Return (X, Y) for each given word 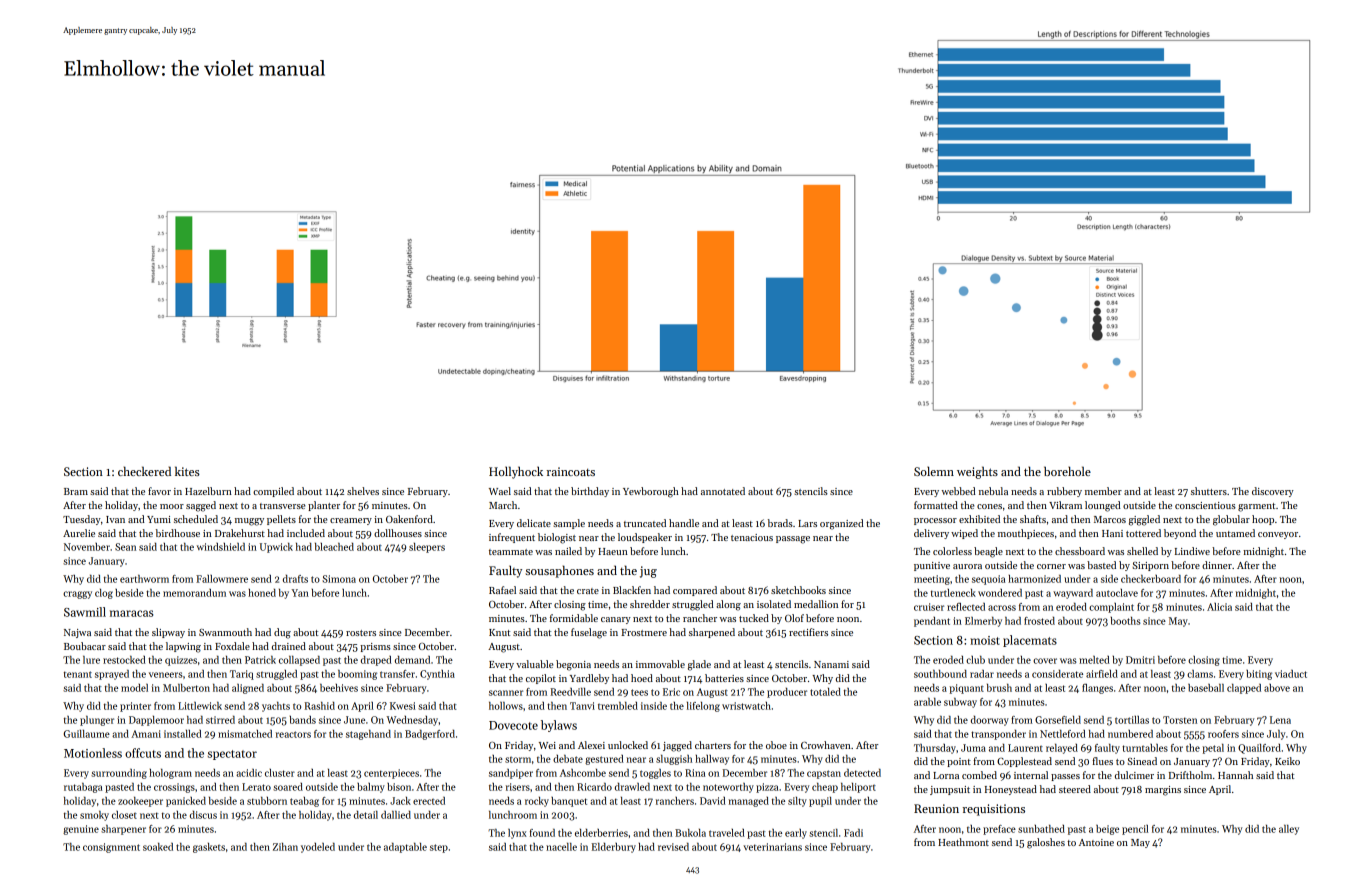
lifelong (703, 707)
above (1277, 688)
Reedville (570, 692)
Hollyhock (516, 472)
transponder (998, 735)
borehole (1067, 471)
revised (673, 847)
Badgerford (430, 735)
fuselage (589, 633)
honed (262, 593)
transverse (283, 506)
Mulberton (186, 688)
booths (1125, 621)
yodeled (318, 848)
